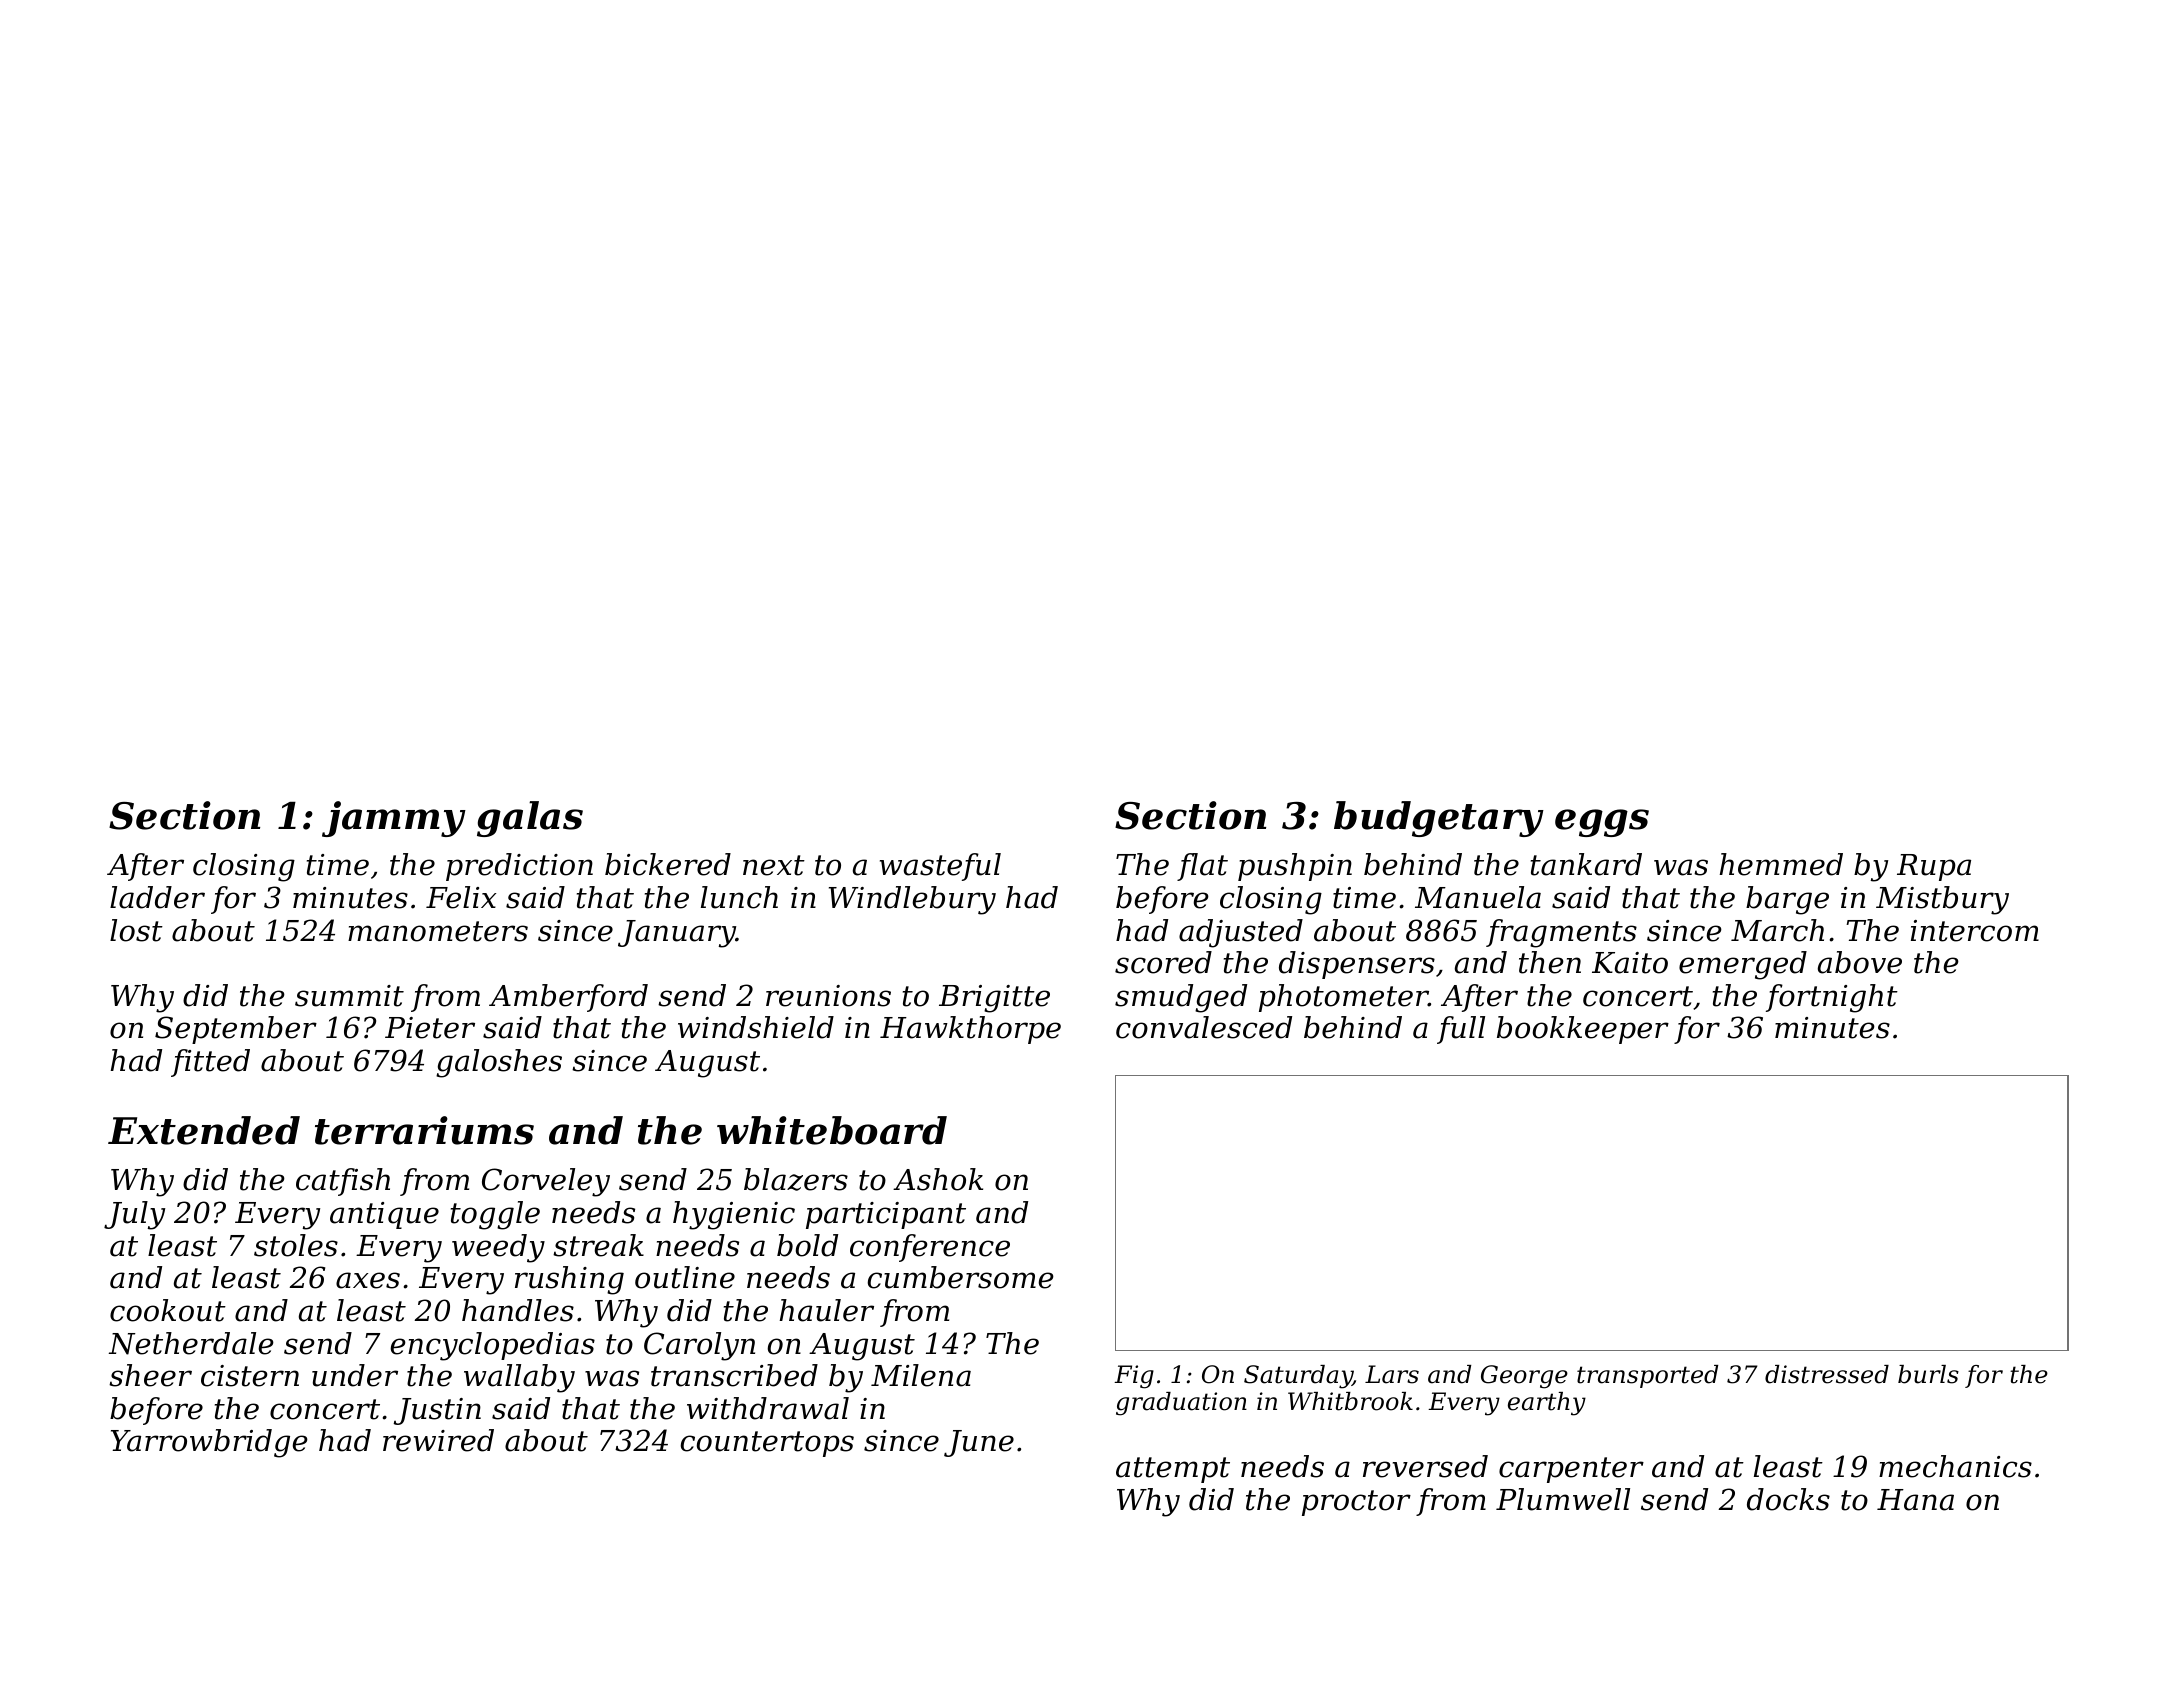 The height and width of the screenshot is (1683, 2178). I want to click on Felix, so click(461, 897).
